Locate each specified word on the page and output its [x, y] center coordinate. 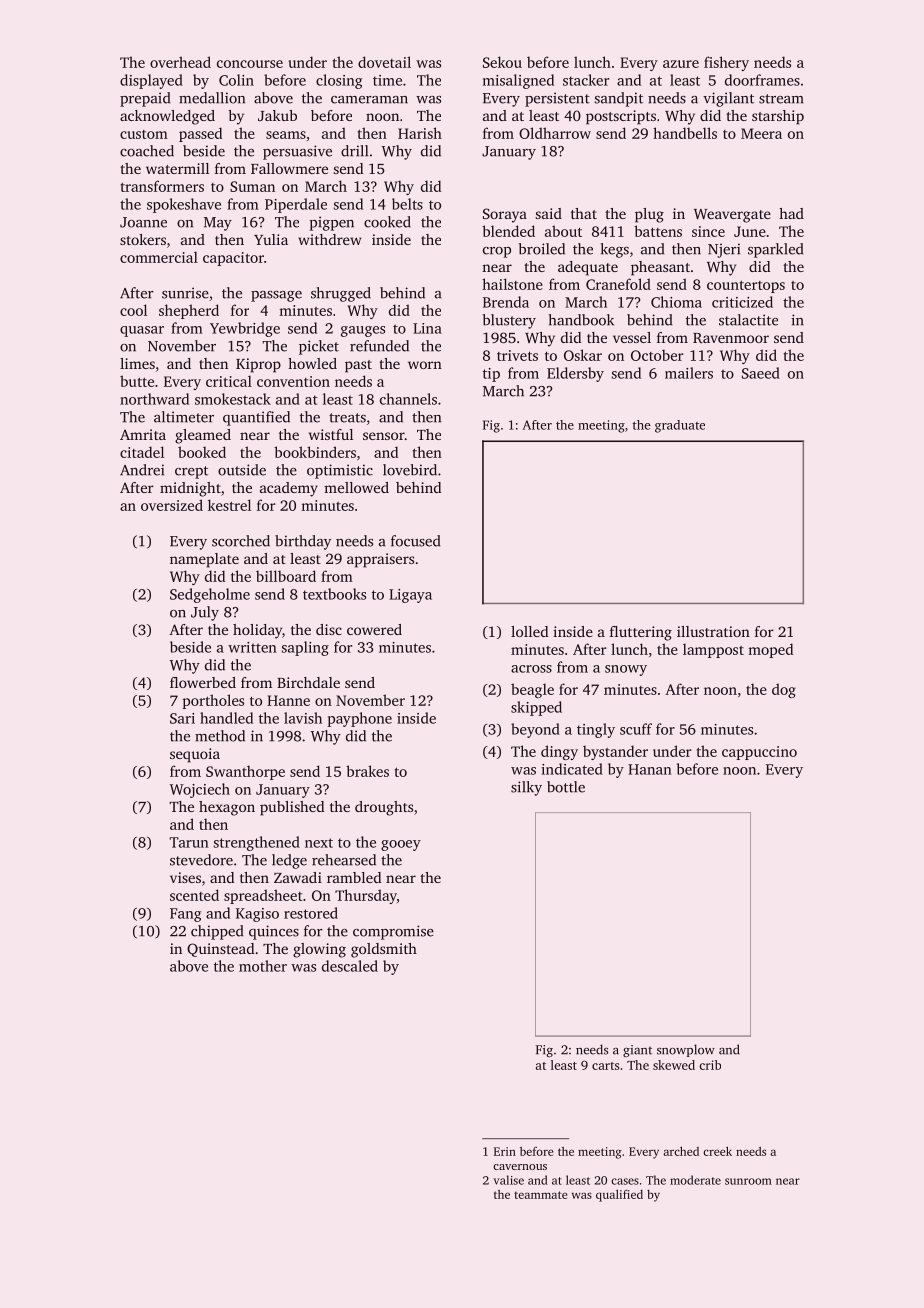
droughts [384, 808]
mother [263, 966]
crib [710, 1065]
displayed [151, 81]
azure [681, 64]
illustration [713, 631]
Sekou [502, 62]
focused [415, 541]
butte [137, 381]
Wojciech [200, 790]
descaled [350, 966]
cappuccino [759, 753]
